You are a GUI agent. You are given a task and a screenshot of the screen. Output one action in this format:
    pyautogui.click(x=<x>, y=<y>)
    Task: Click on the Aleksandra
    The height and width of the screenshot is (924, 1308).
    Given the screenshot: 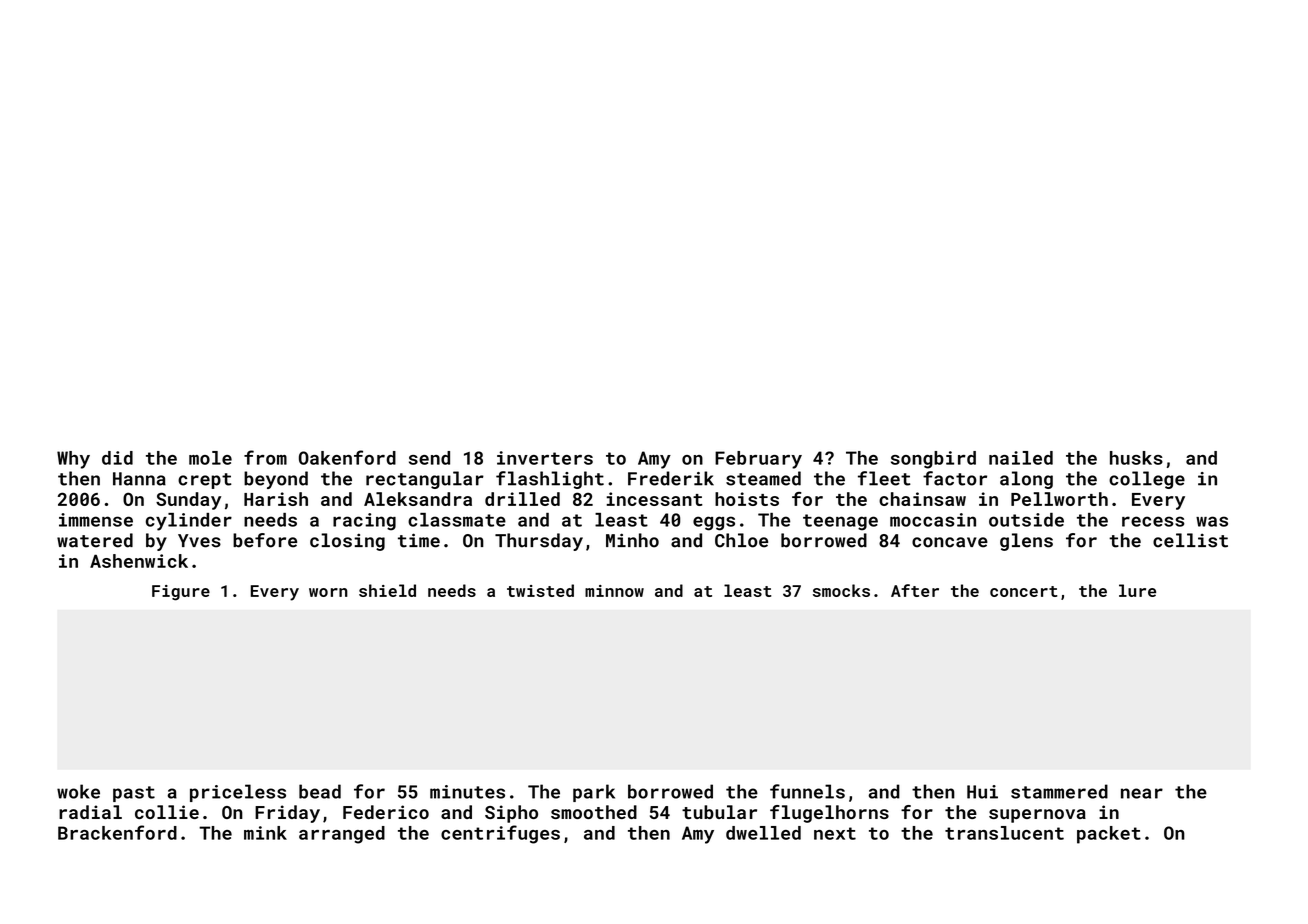 What is the action you would take?
    pyautogui.click(x=418, y=499)
